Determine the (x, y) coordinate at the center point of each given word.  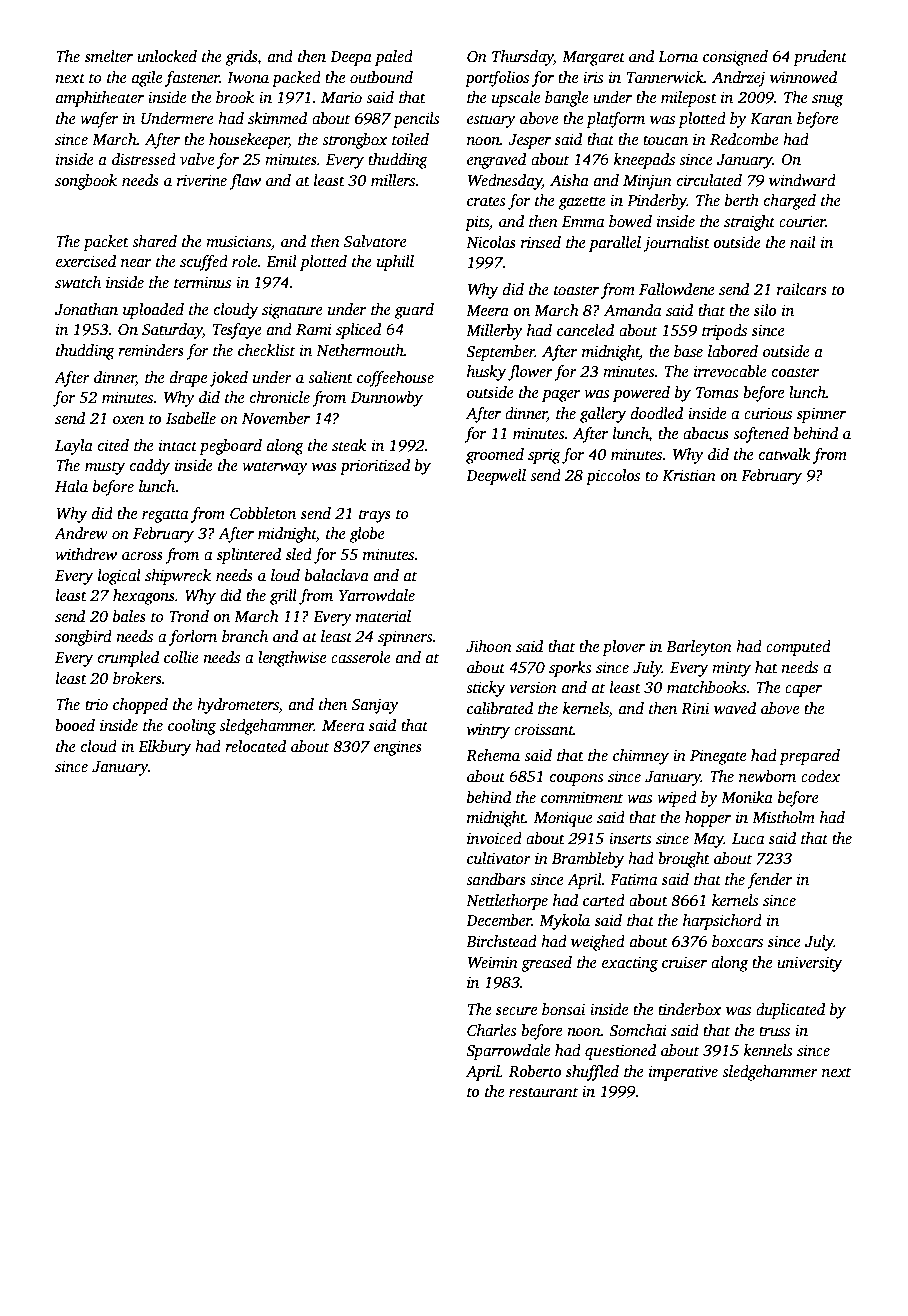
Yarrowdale (377, 595)
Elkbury (164, 748)
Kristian (689, 475)
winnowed (803, 77)
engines (398, 748)
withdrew (86, 554)
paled (394, 58)
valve (197, 159)
